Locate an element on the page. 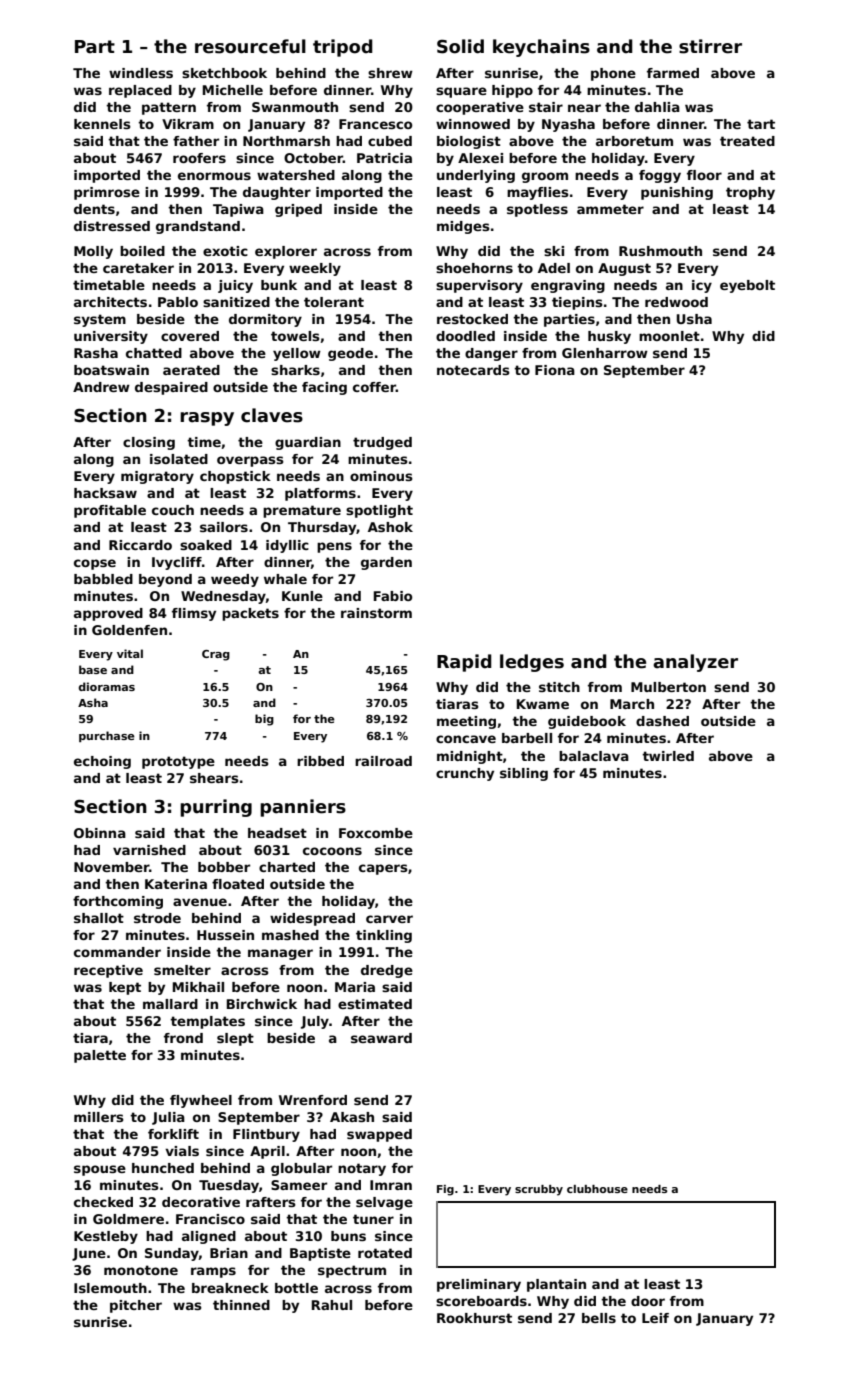 This image has height=1400, width=849. resourceful is located at coordinates (250, 46).
